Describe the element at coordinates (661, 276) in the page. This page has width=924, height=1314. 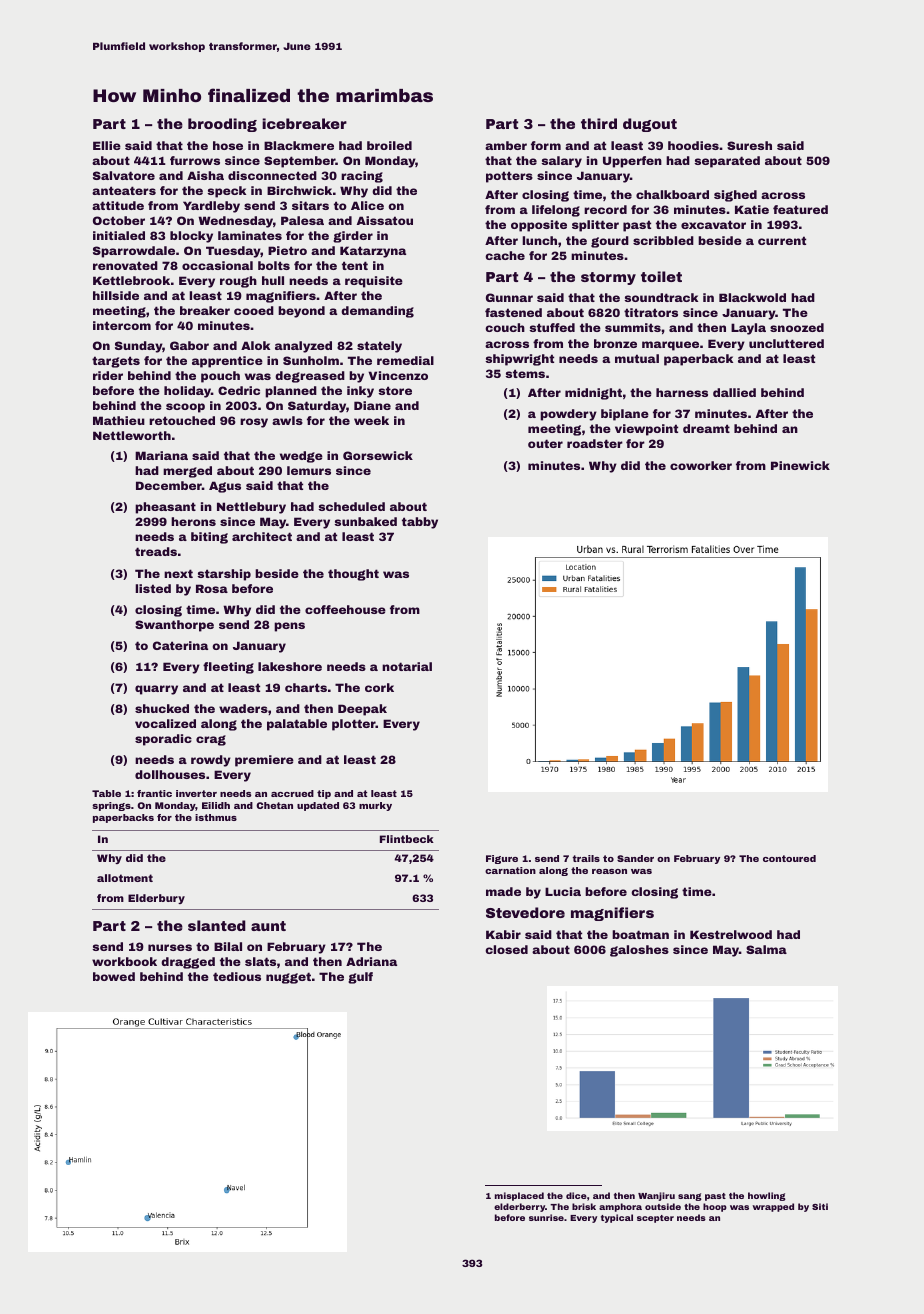
I see `toilet` at that location.
